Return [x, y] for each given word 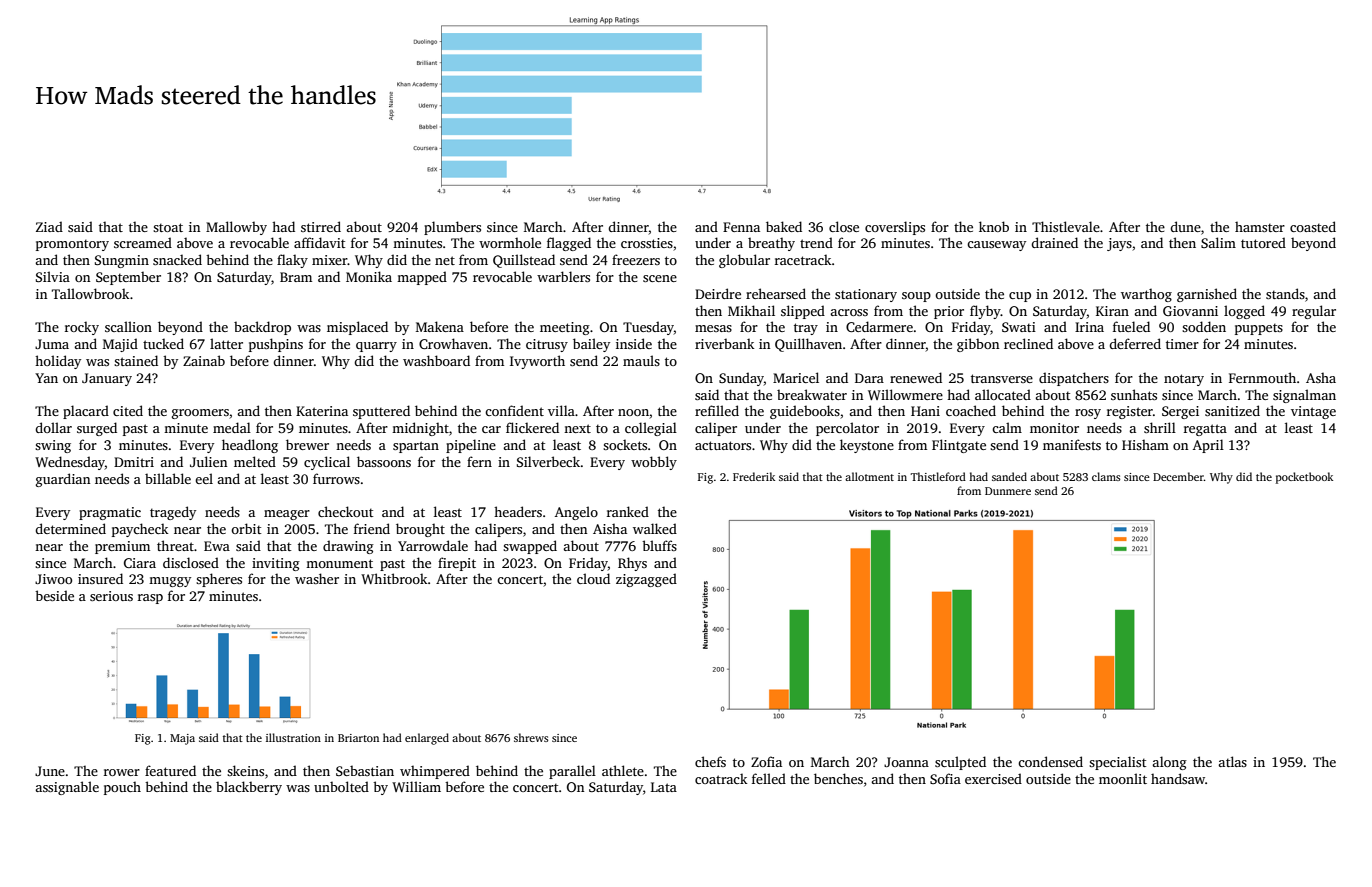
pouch [122, 788]
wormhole [510, 242]
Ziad [49, 226]
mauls [641, 360]
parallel [572, 772]
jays [1119, 244]
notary [1184, 380]
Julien [208, 461]
